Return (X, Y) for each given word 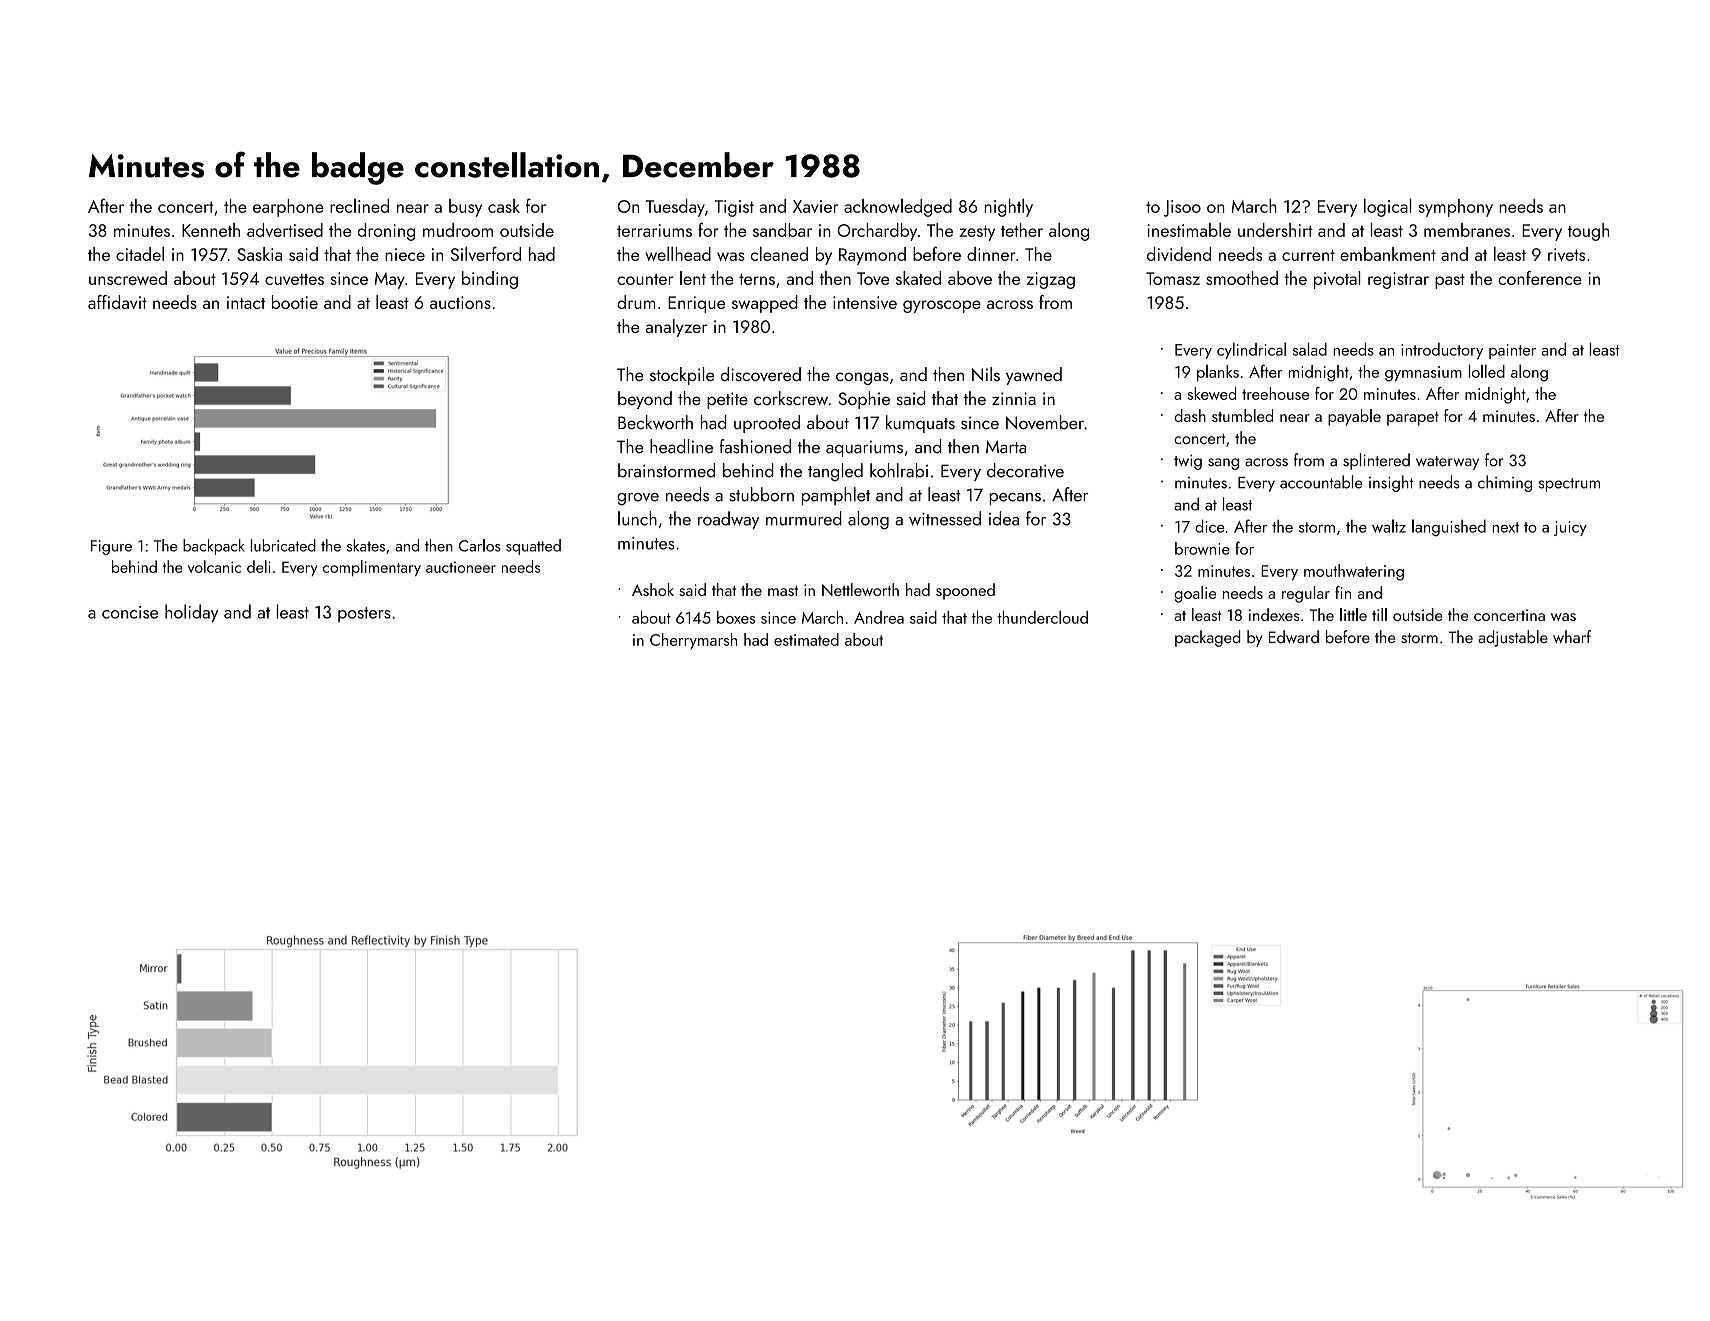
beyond (645, 400)
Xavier (815, 206)
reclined (359, 206)
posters (364, 615)
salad (1310, 349)
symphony (1456, 208)
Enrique (696, 304)
